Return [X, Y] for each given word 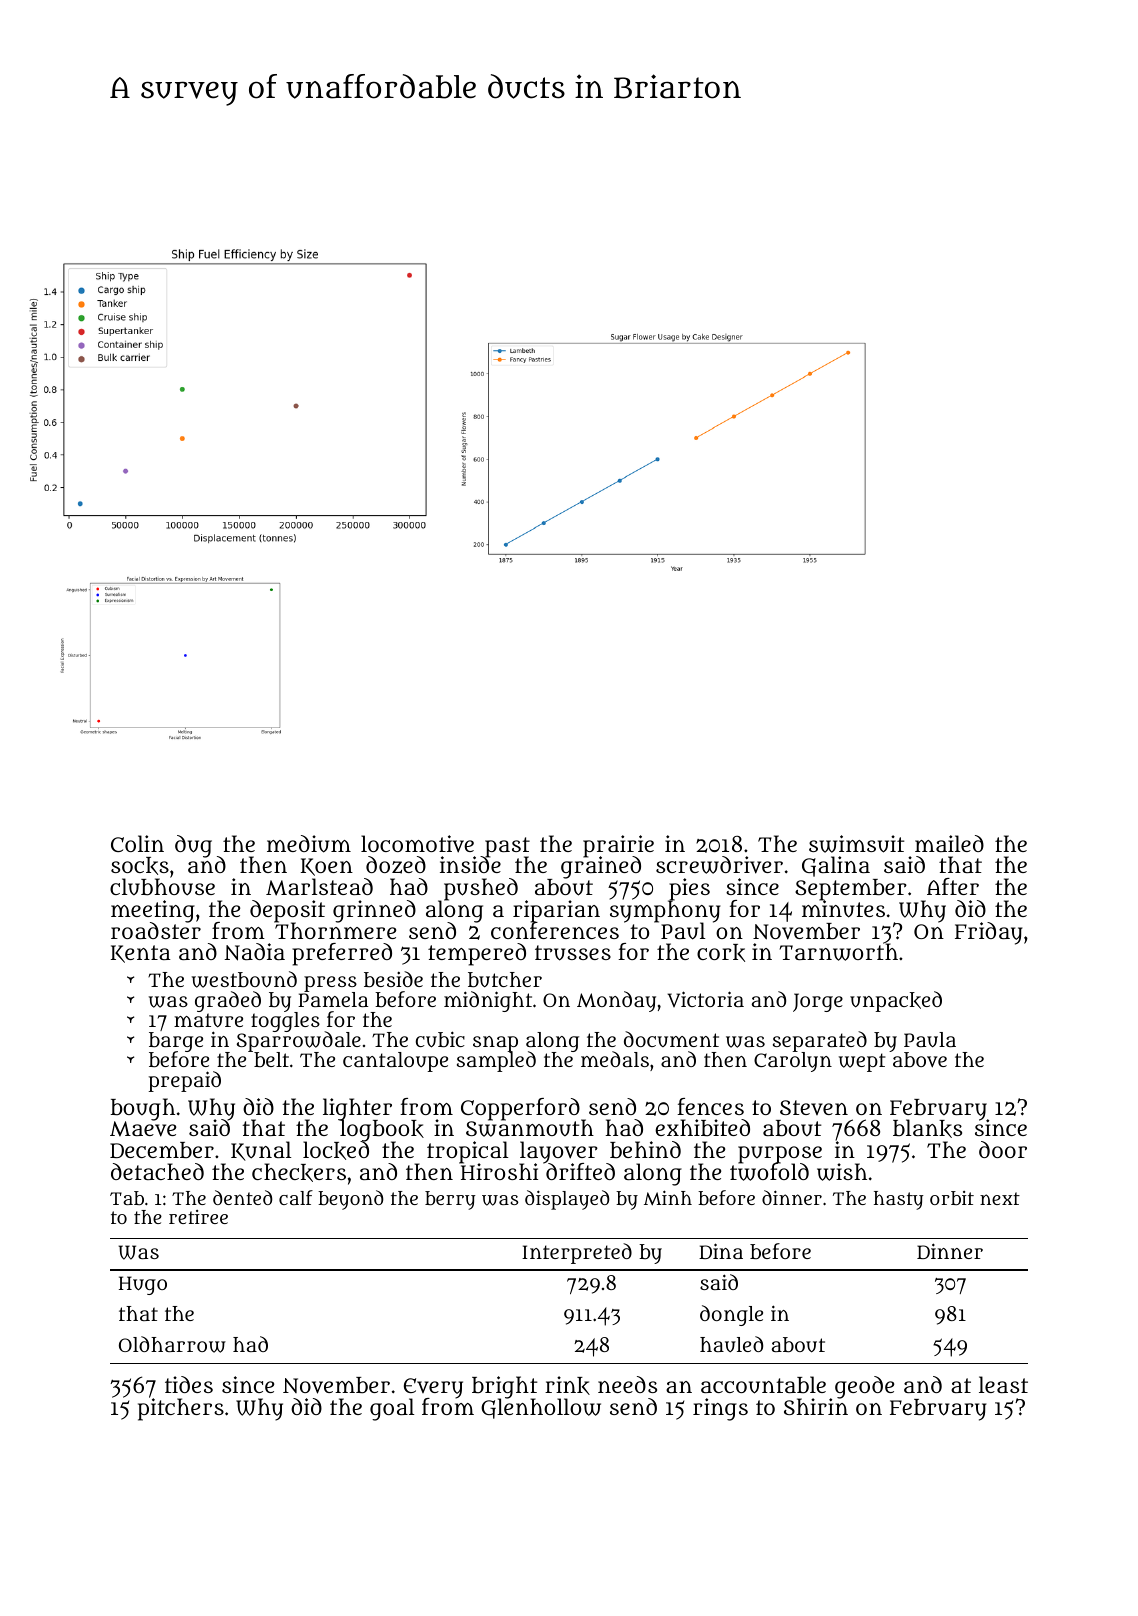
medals [615, 1059]
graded [228, 1001]
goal [392, 1409]
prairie [618, 846]
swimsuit [856, 844]
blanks [927, 1128]
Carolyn [793, 1062]
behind [645, 1150]
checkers [299, 1172]
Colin [137, 843]
